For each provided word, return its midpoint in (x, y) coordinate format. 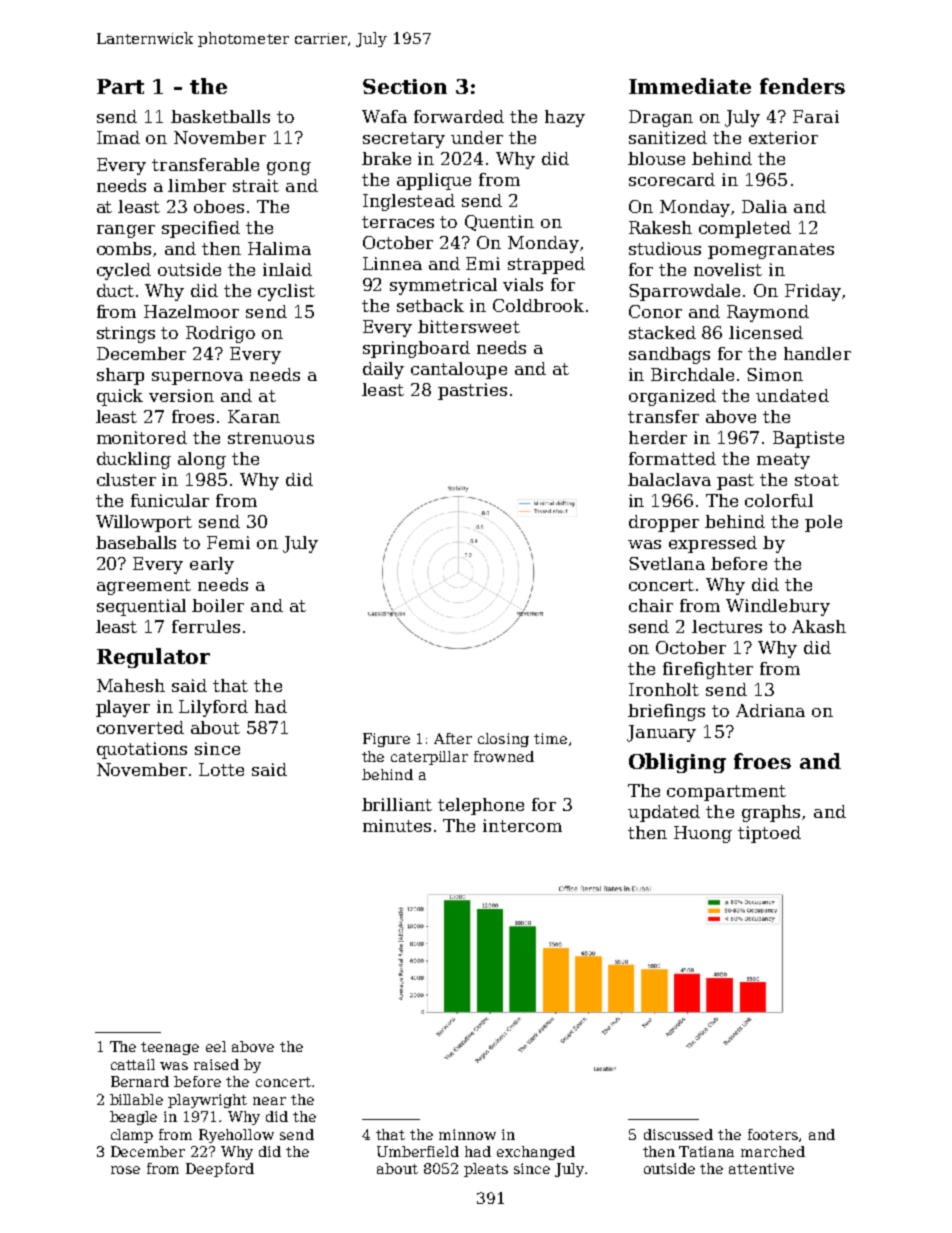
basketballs (220, 116)
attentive (761, 1168)
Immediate (690, 86)
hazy (565, 118)
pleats (486, 1170)
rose (125, 1170)
